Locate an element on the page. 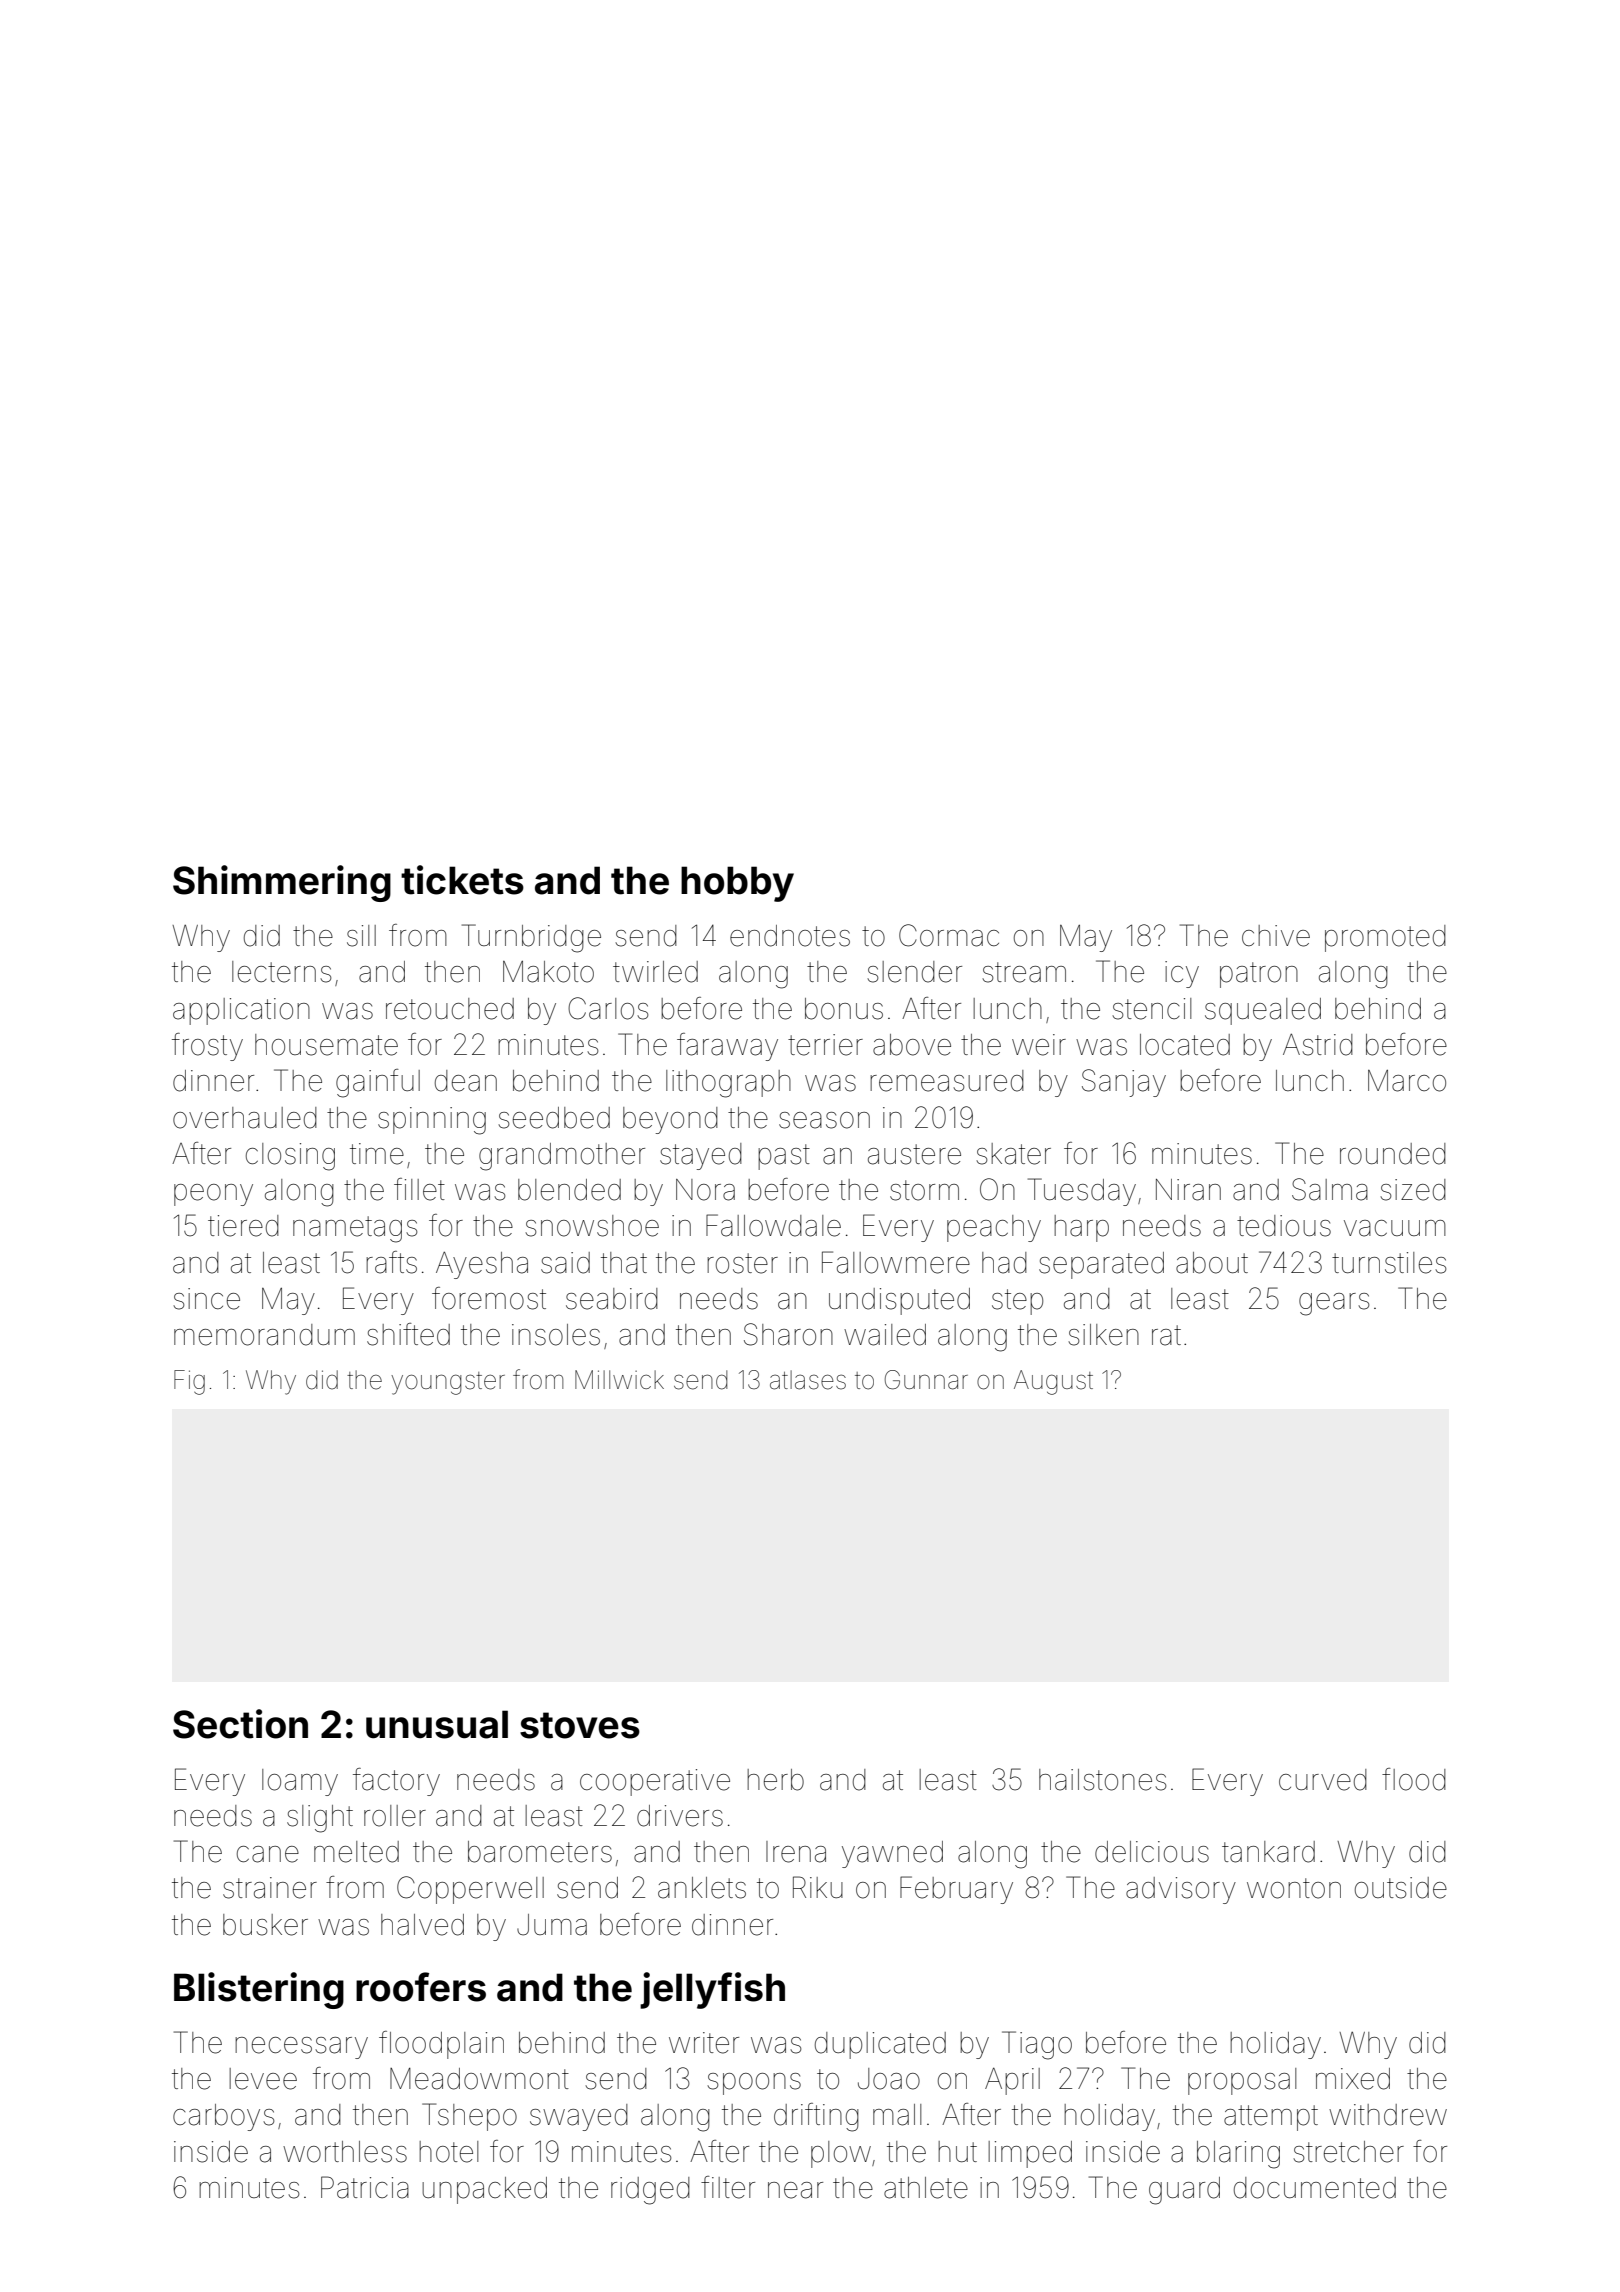 This document has width=1620, height=2292. athlete is located at coordinates (926, 2188).
